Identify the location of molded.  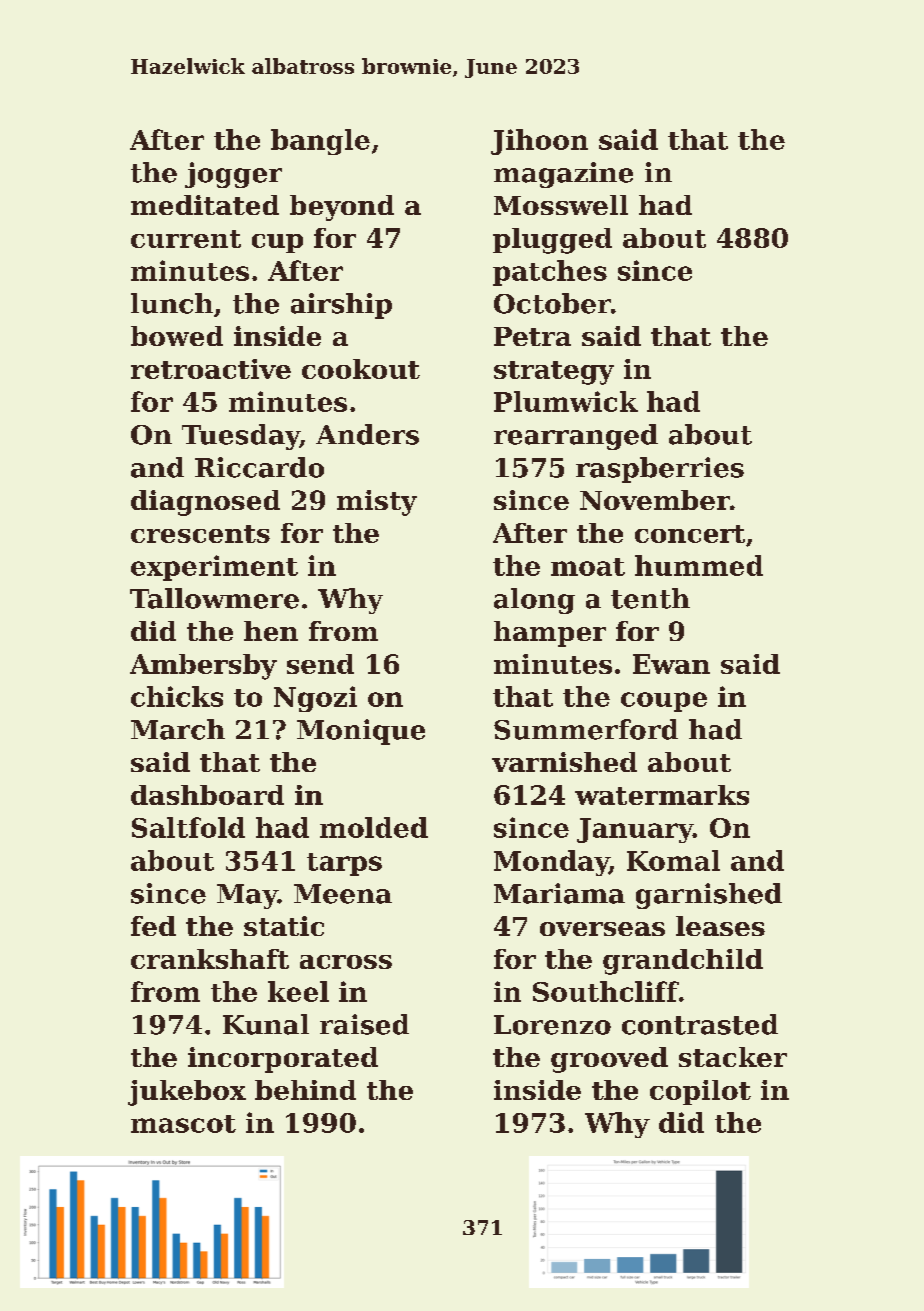
(374, 827).
